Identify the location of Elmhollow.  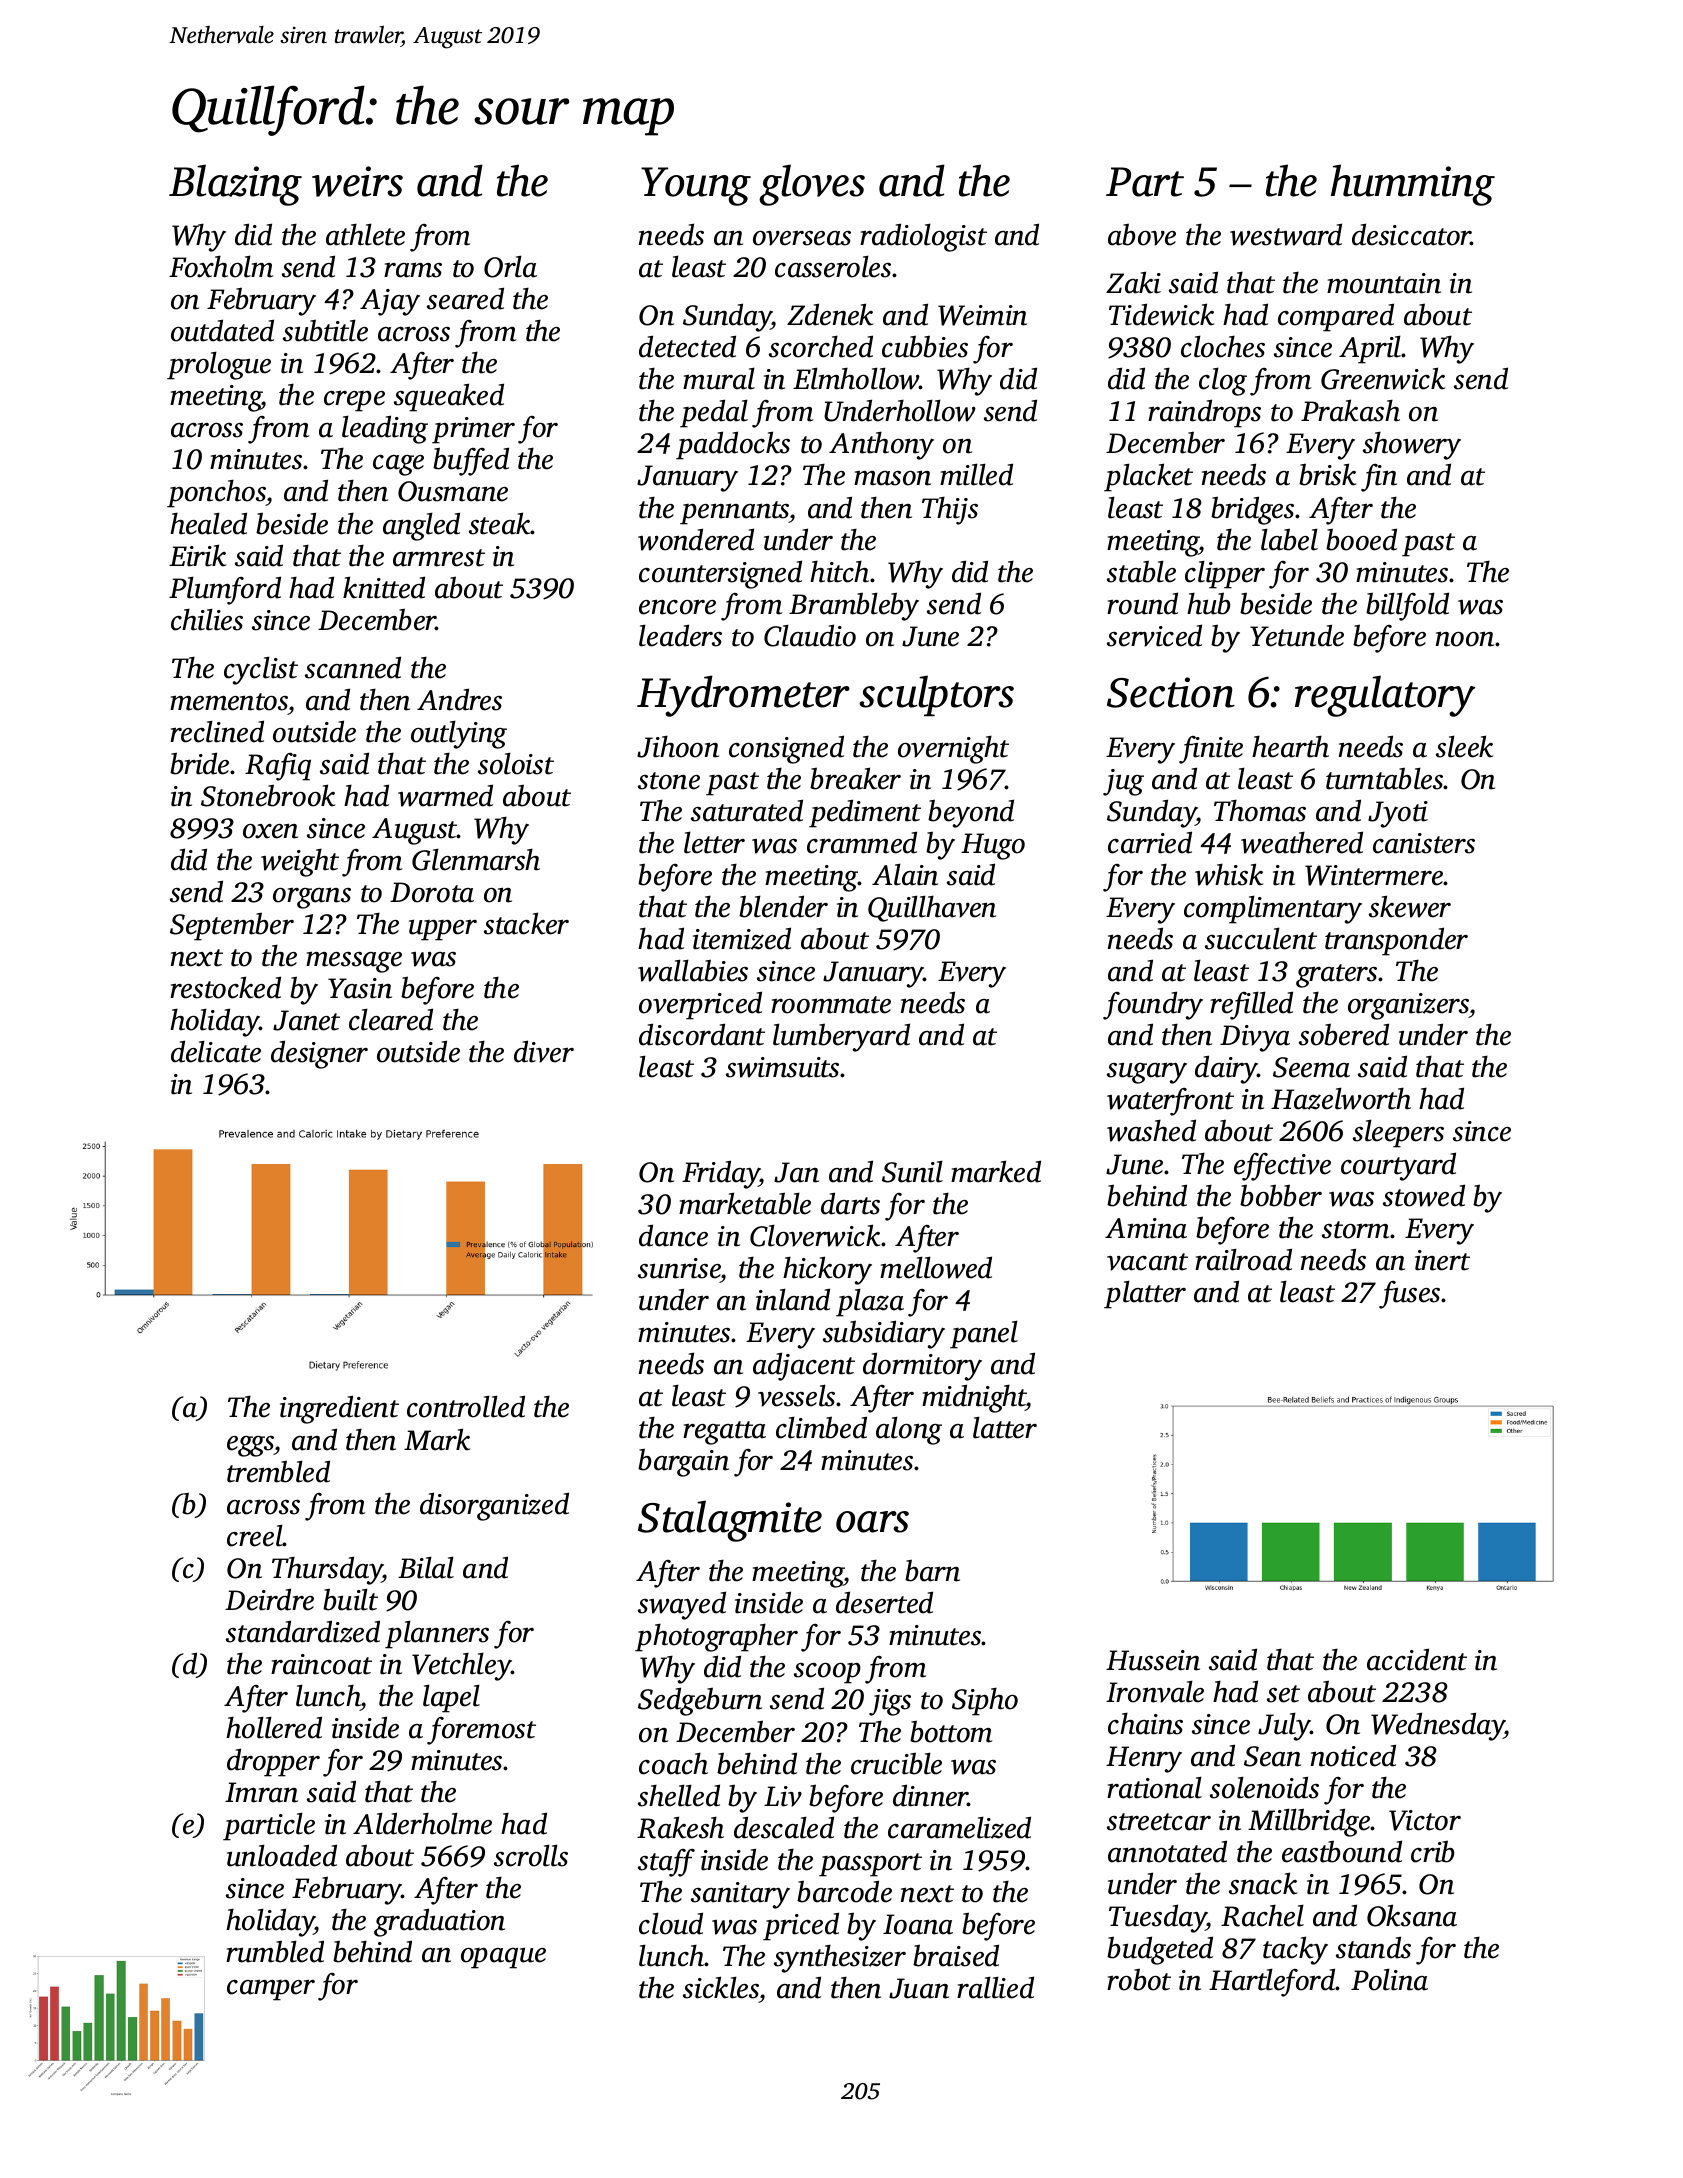
(856, 378).
